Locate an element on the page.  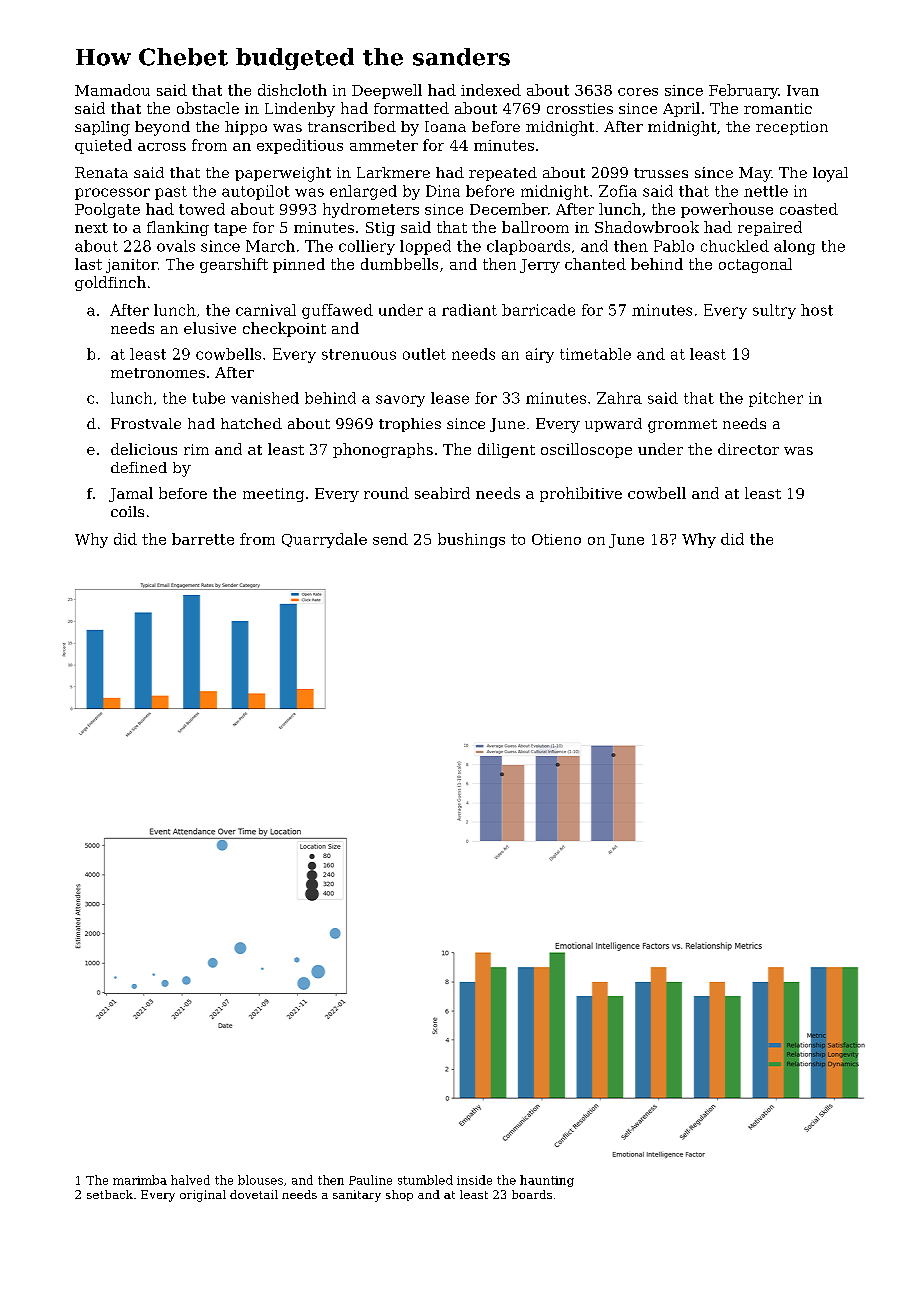
sanitary is located at coordinates (357, 1196).
